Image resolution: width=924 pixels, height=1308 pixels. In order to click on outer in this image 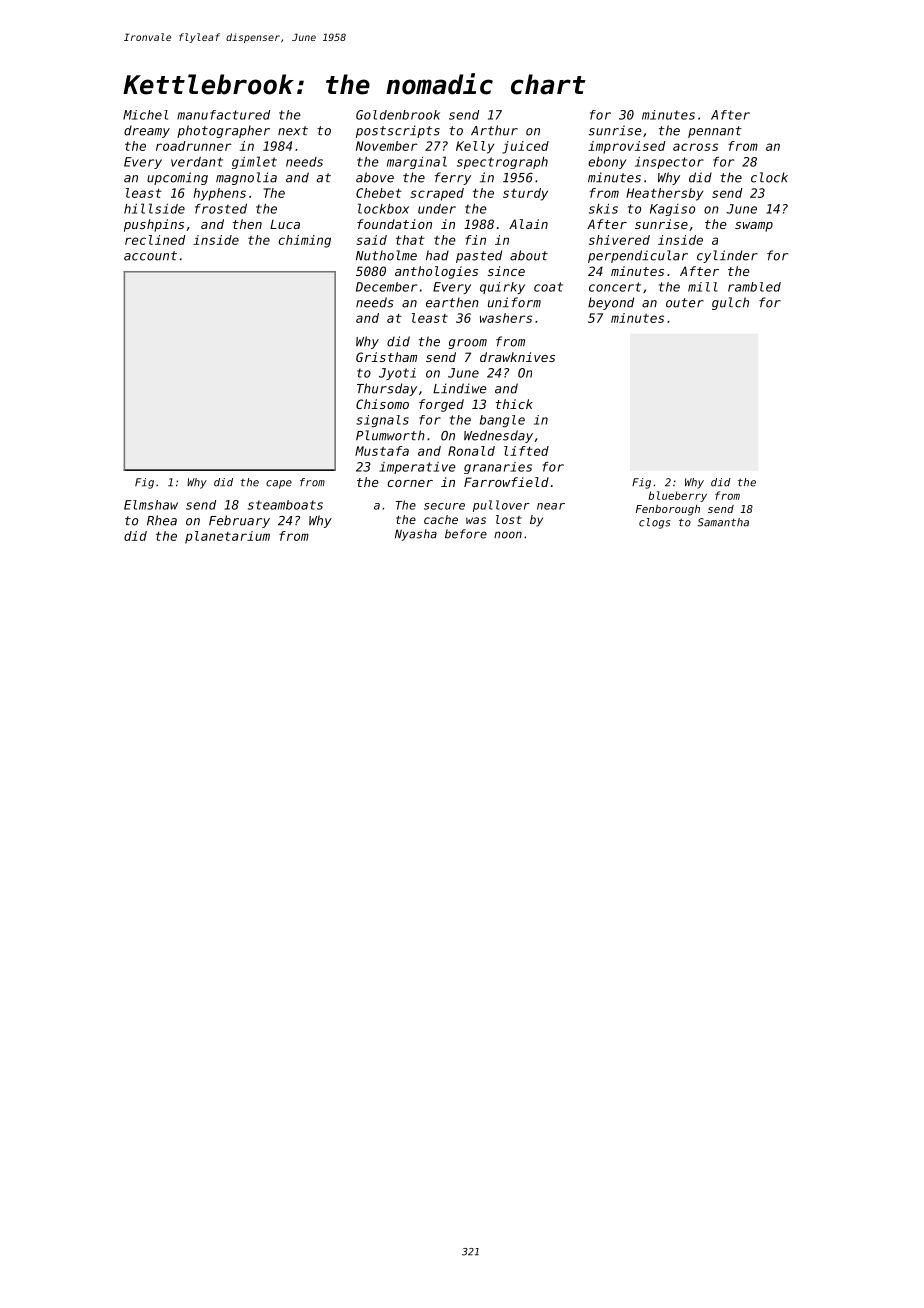, I will do `click(685, 303)`.
